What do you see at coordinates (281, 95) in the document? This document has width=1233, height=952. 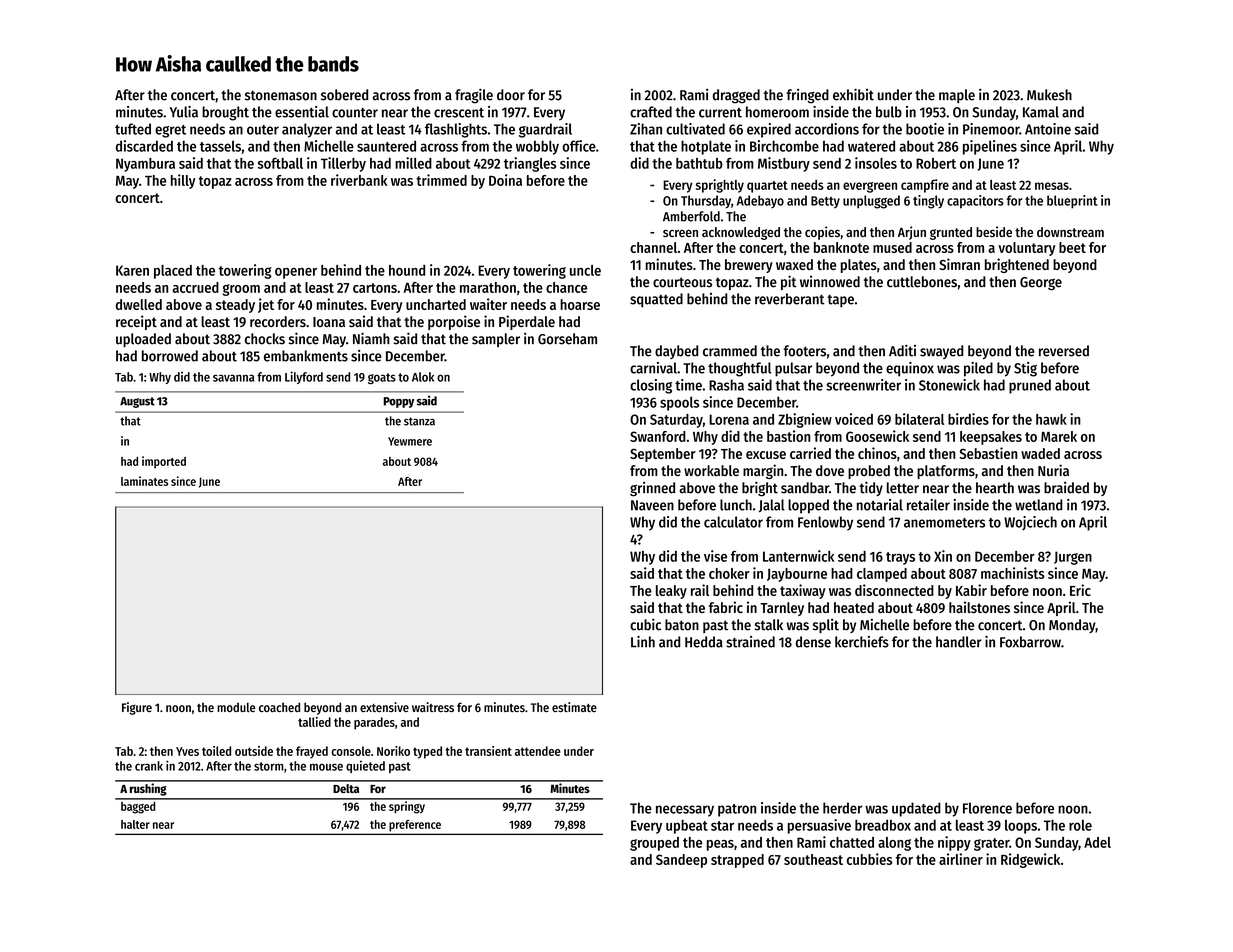 I see `stonemason` at bounding box center [281, 95].
